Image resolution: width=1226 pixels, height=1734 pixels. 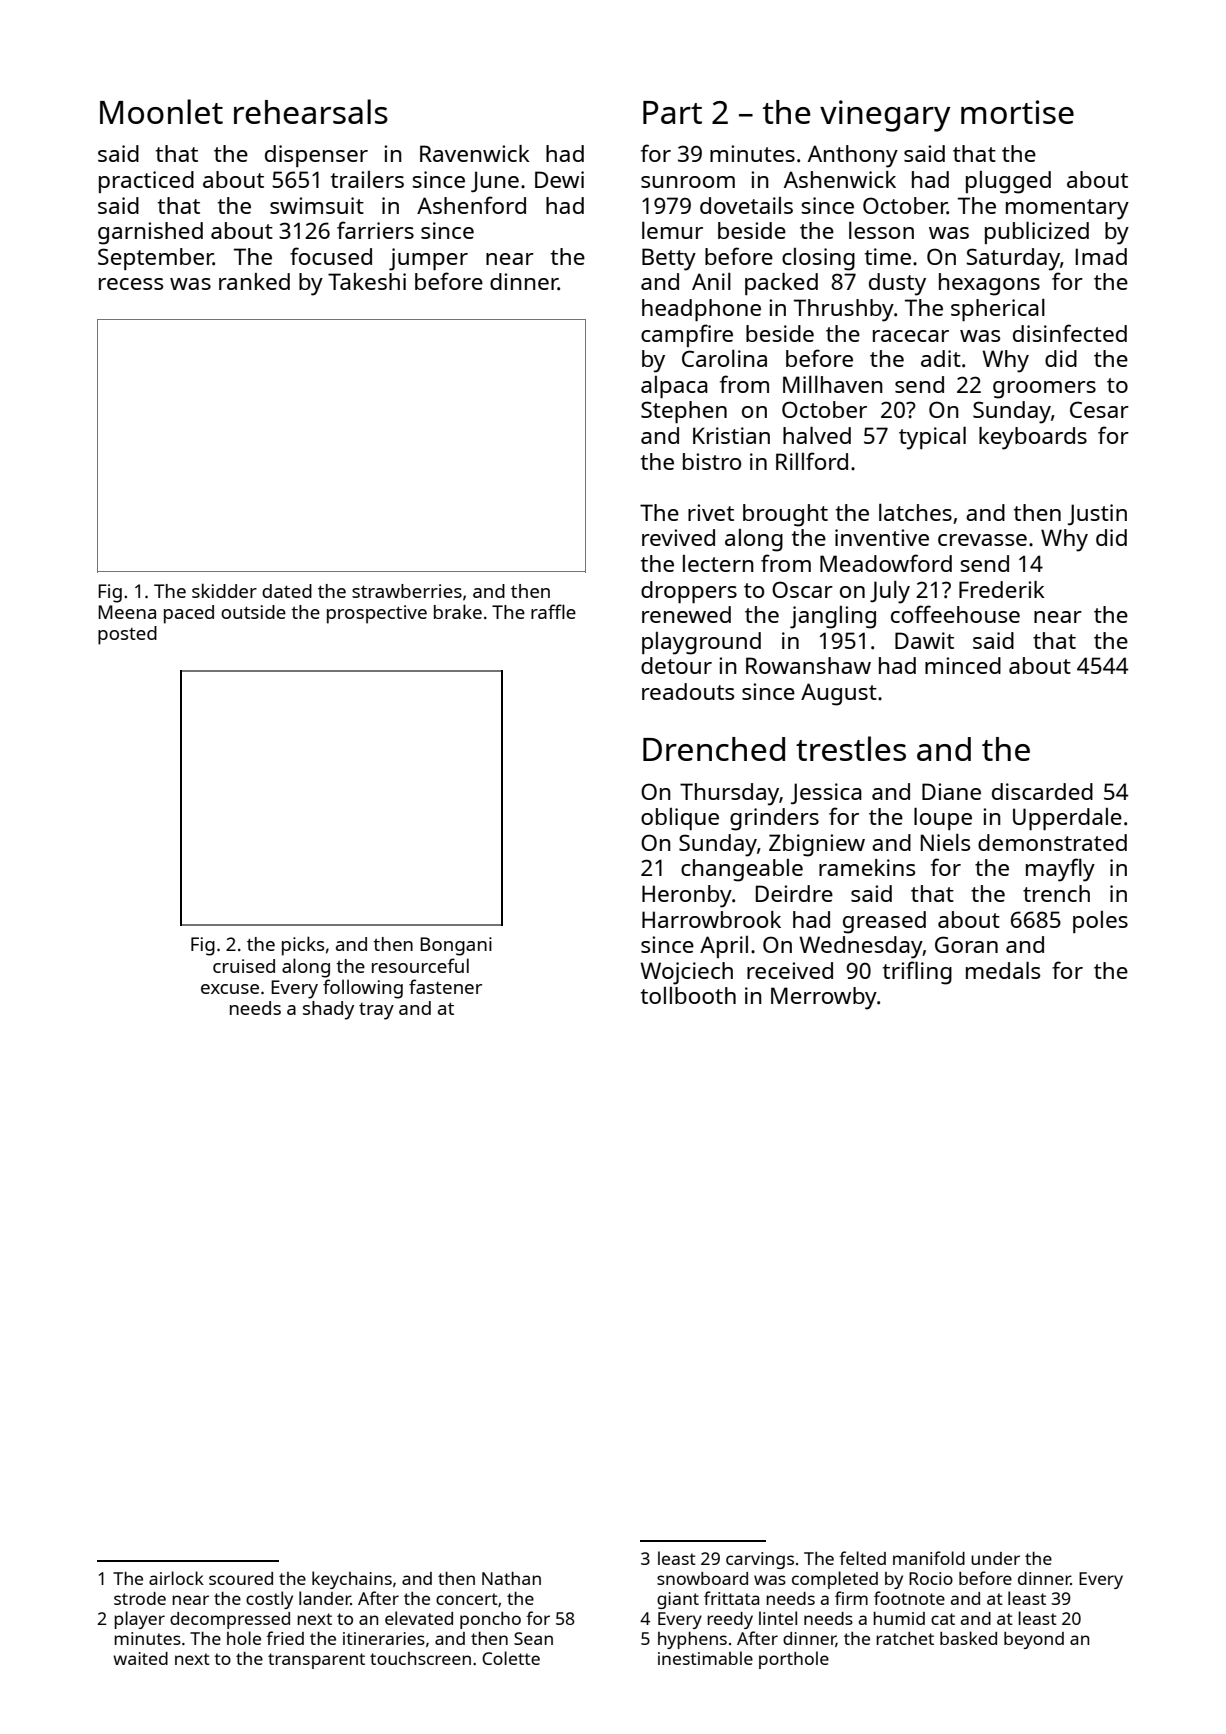 What do you see at coordinates (955, 614) in the screenshot?
I see `coffeehouse` at bounding box center [955, 614].
